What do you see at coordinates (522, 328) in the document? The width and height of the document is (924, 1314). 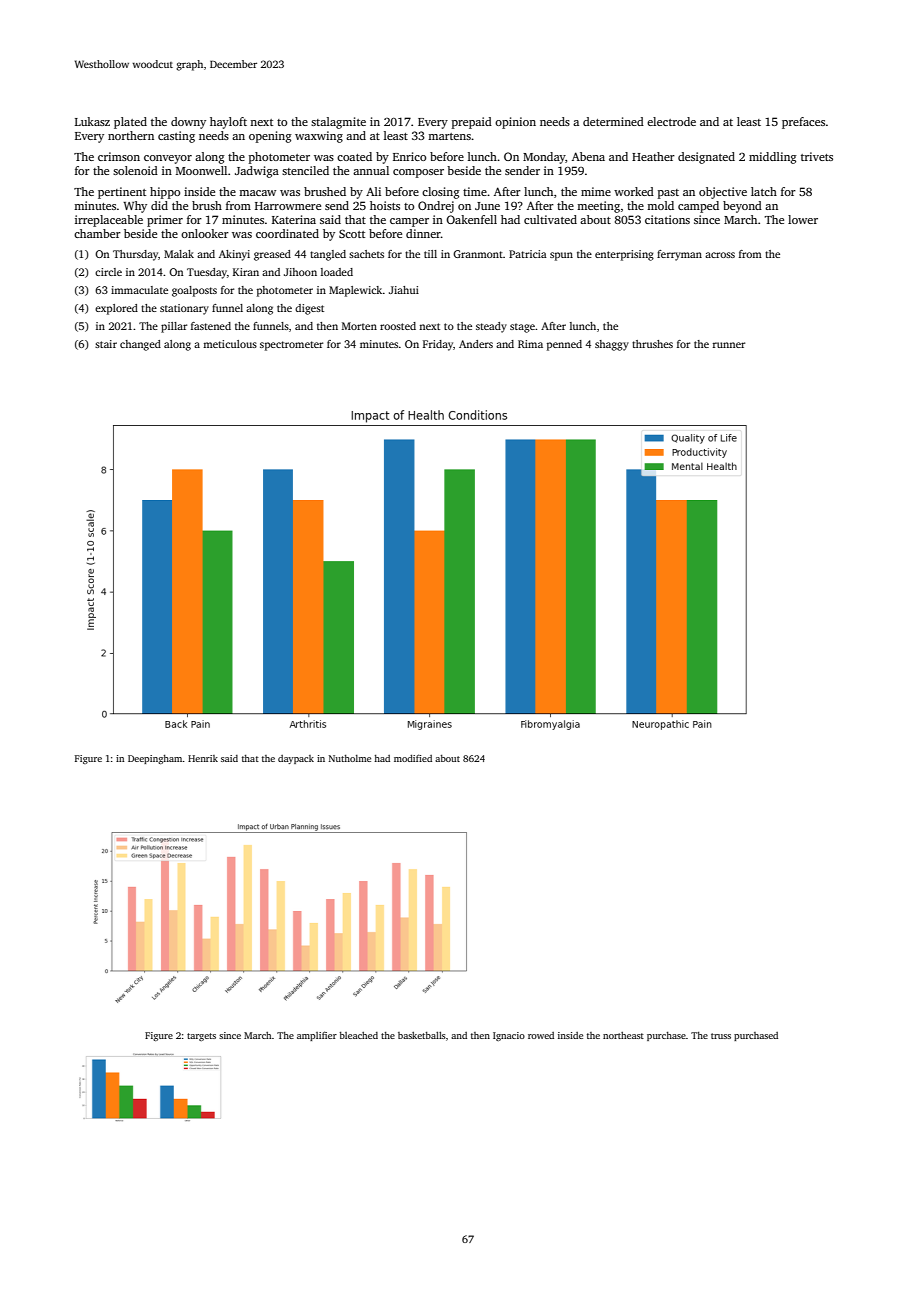 I see `stage` at bounding box center [522, 328].
